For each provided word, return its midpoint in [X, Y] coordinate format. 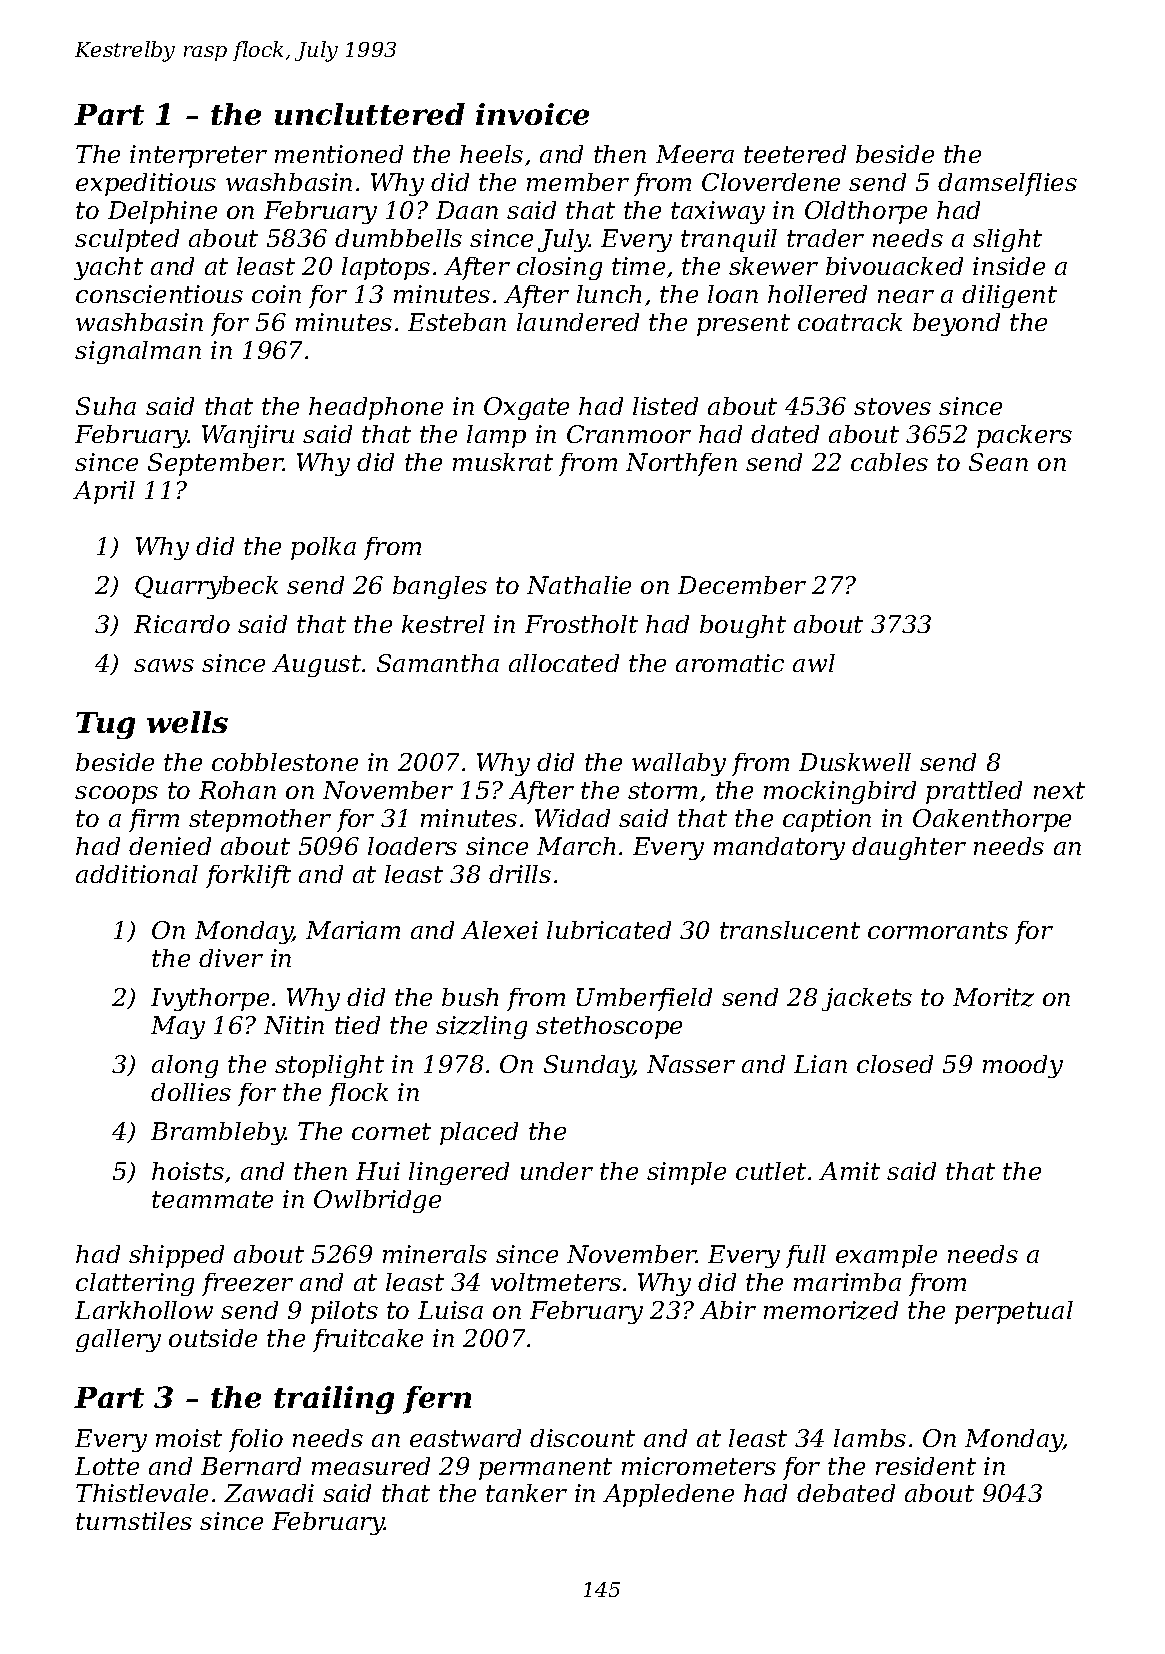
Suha [106, 406]
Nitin [294, 1025]
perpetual [1014, 1312]
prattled [974, 792]
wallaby [679, 764]
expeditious [146, 184]
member [578, 182]
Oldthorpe [866, 212]
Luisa [450, 1310]
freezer [247, 1284]
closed [895, 1064]
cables [889, 462]
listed [665, 406]
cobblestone [285, 762]
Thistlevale [142, 1493]
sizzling [481, 1027]
